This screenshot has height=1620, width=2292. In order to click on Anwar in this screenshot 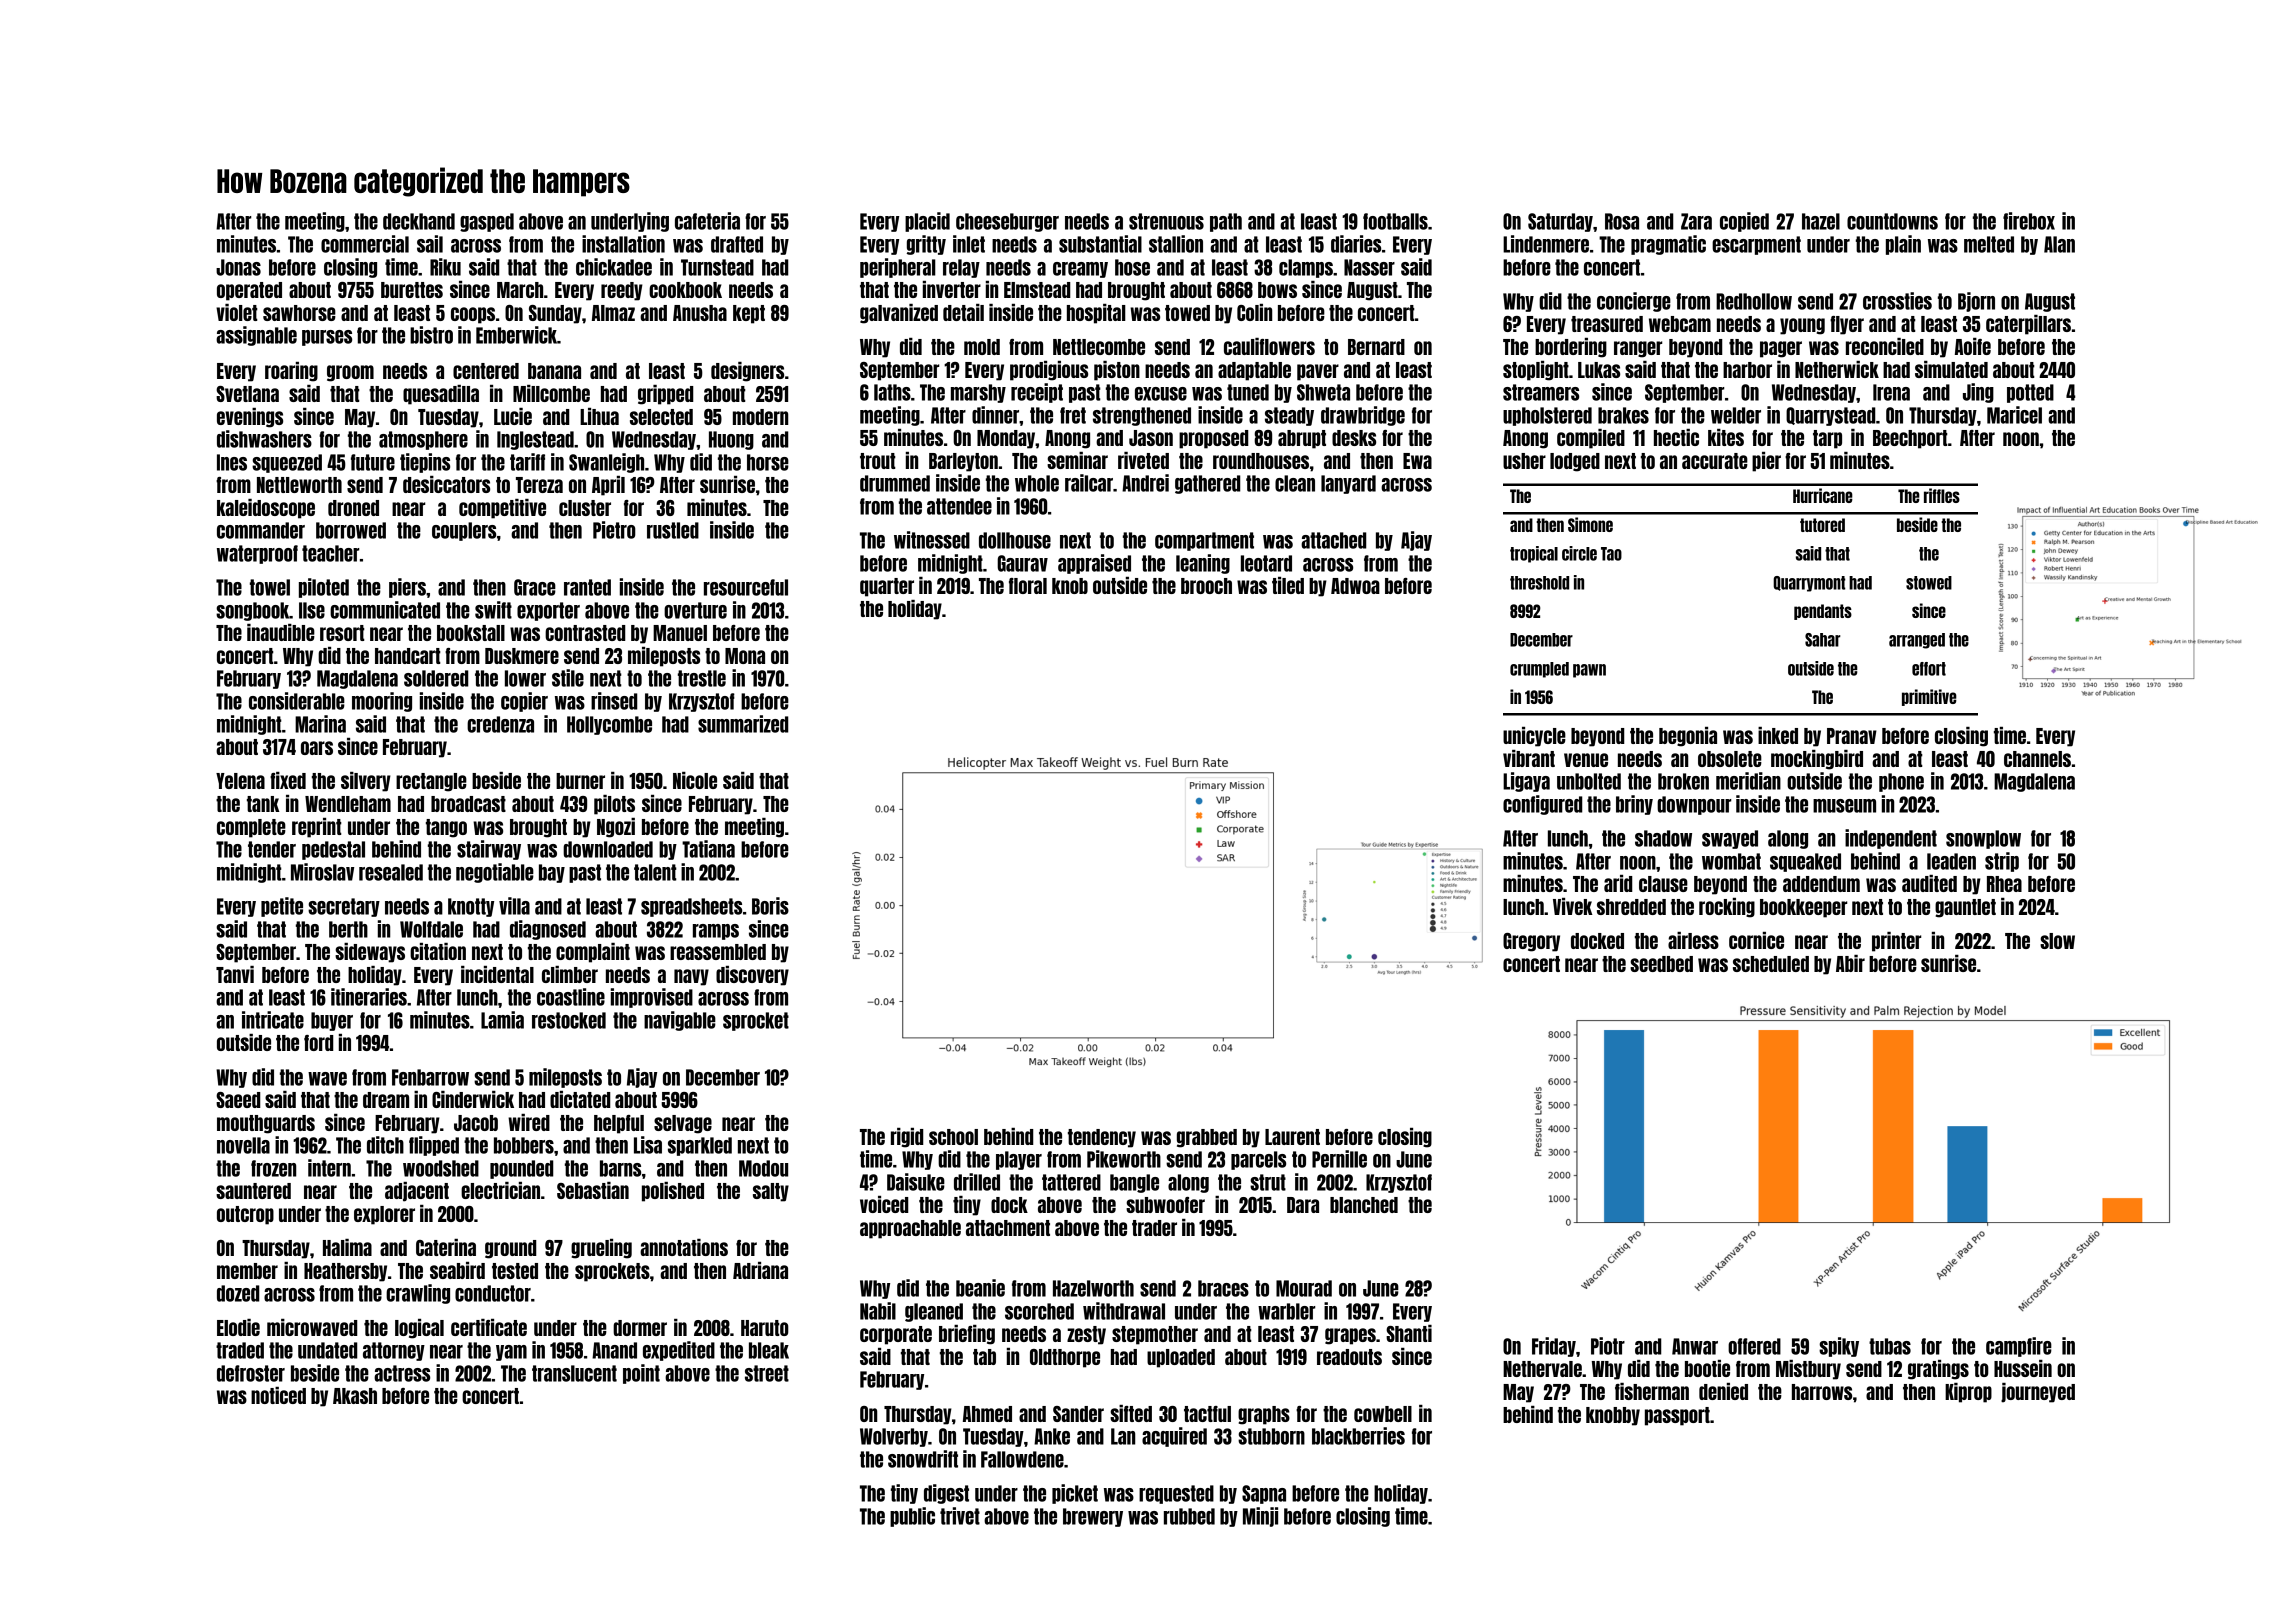, I will do `click(1695, 1346)`.
